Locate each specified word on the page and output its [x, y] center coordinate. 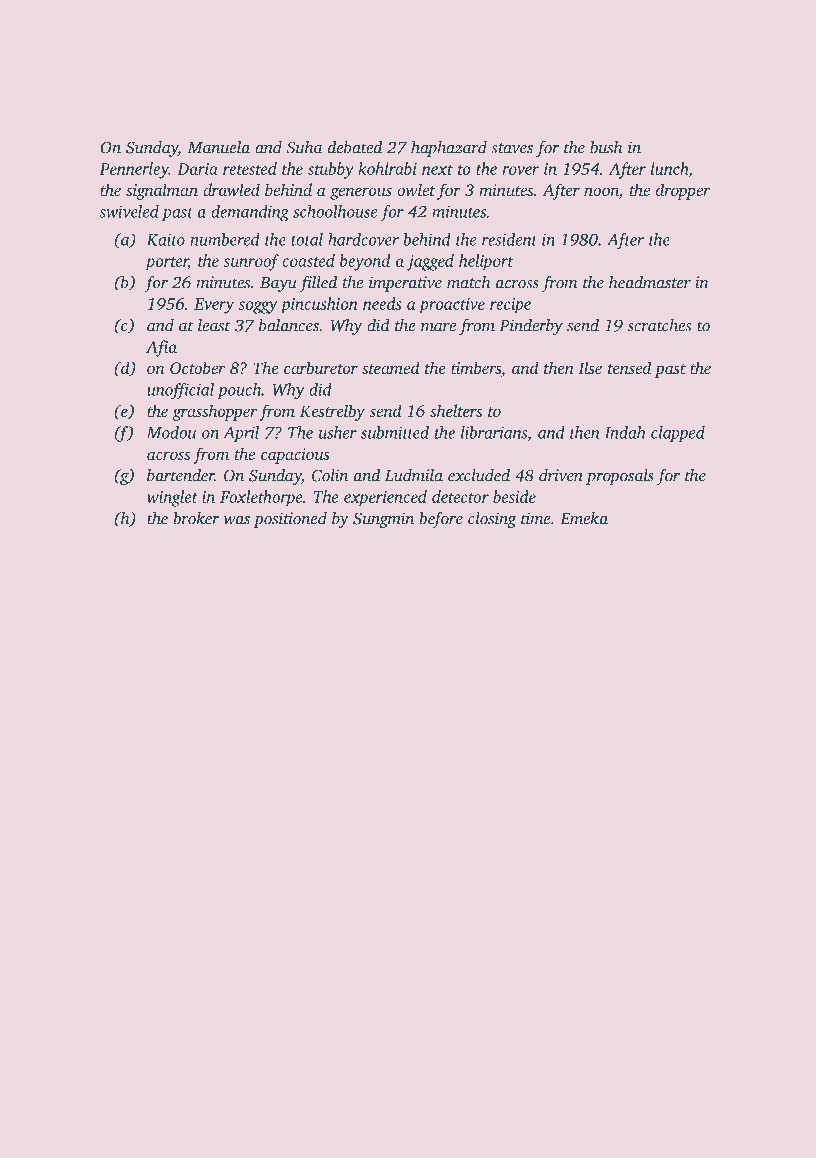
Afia [161, 348]
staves [512, 148]
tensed [629, 367]
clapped [678, 434]
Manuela [219, 147]
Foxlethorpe [261, 498]
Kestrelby [332, 412]
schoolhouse [335, 211]
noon [601, 193]
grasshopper [215, 412]
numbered [225, 239]
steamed [391, 367]
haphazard [449, 149]
